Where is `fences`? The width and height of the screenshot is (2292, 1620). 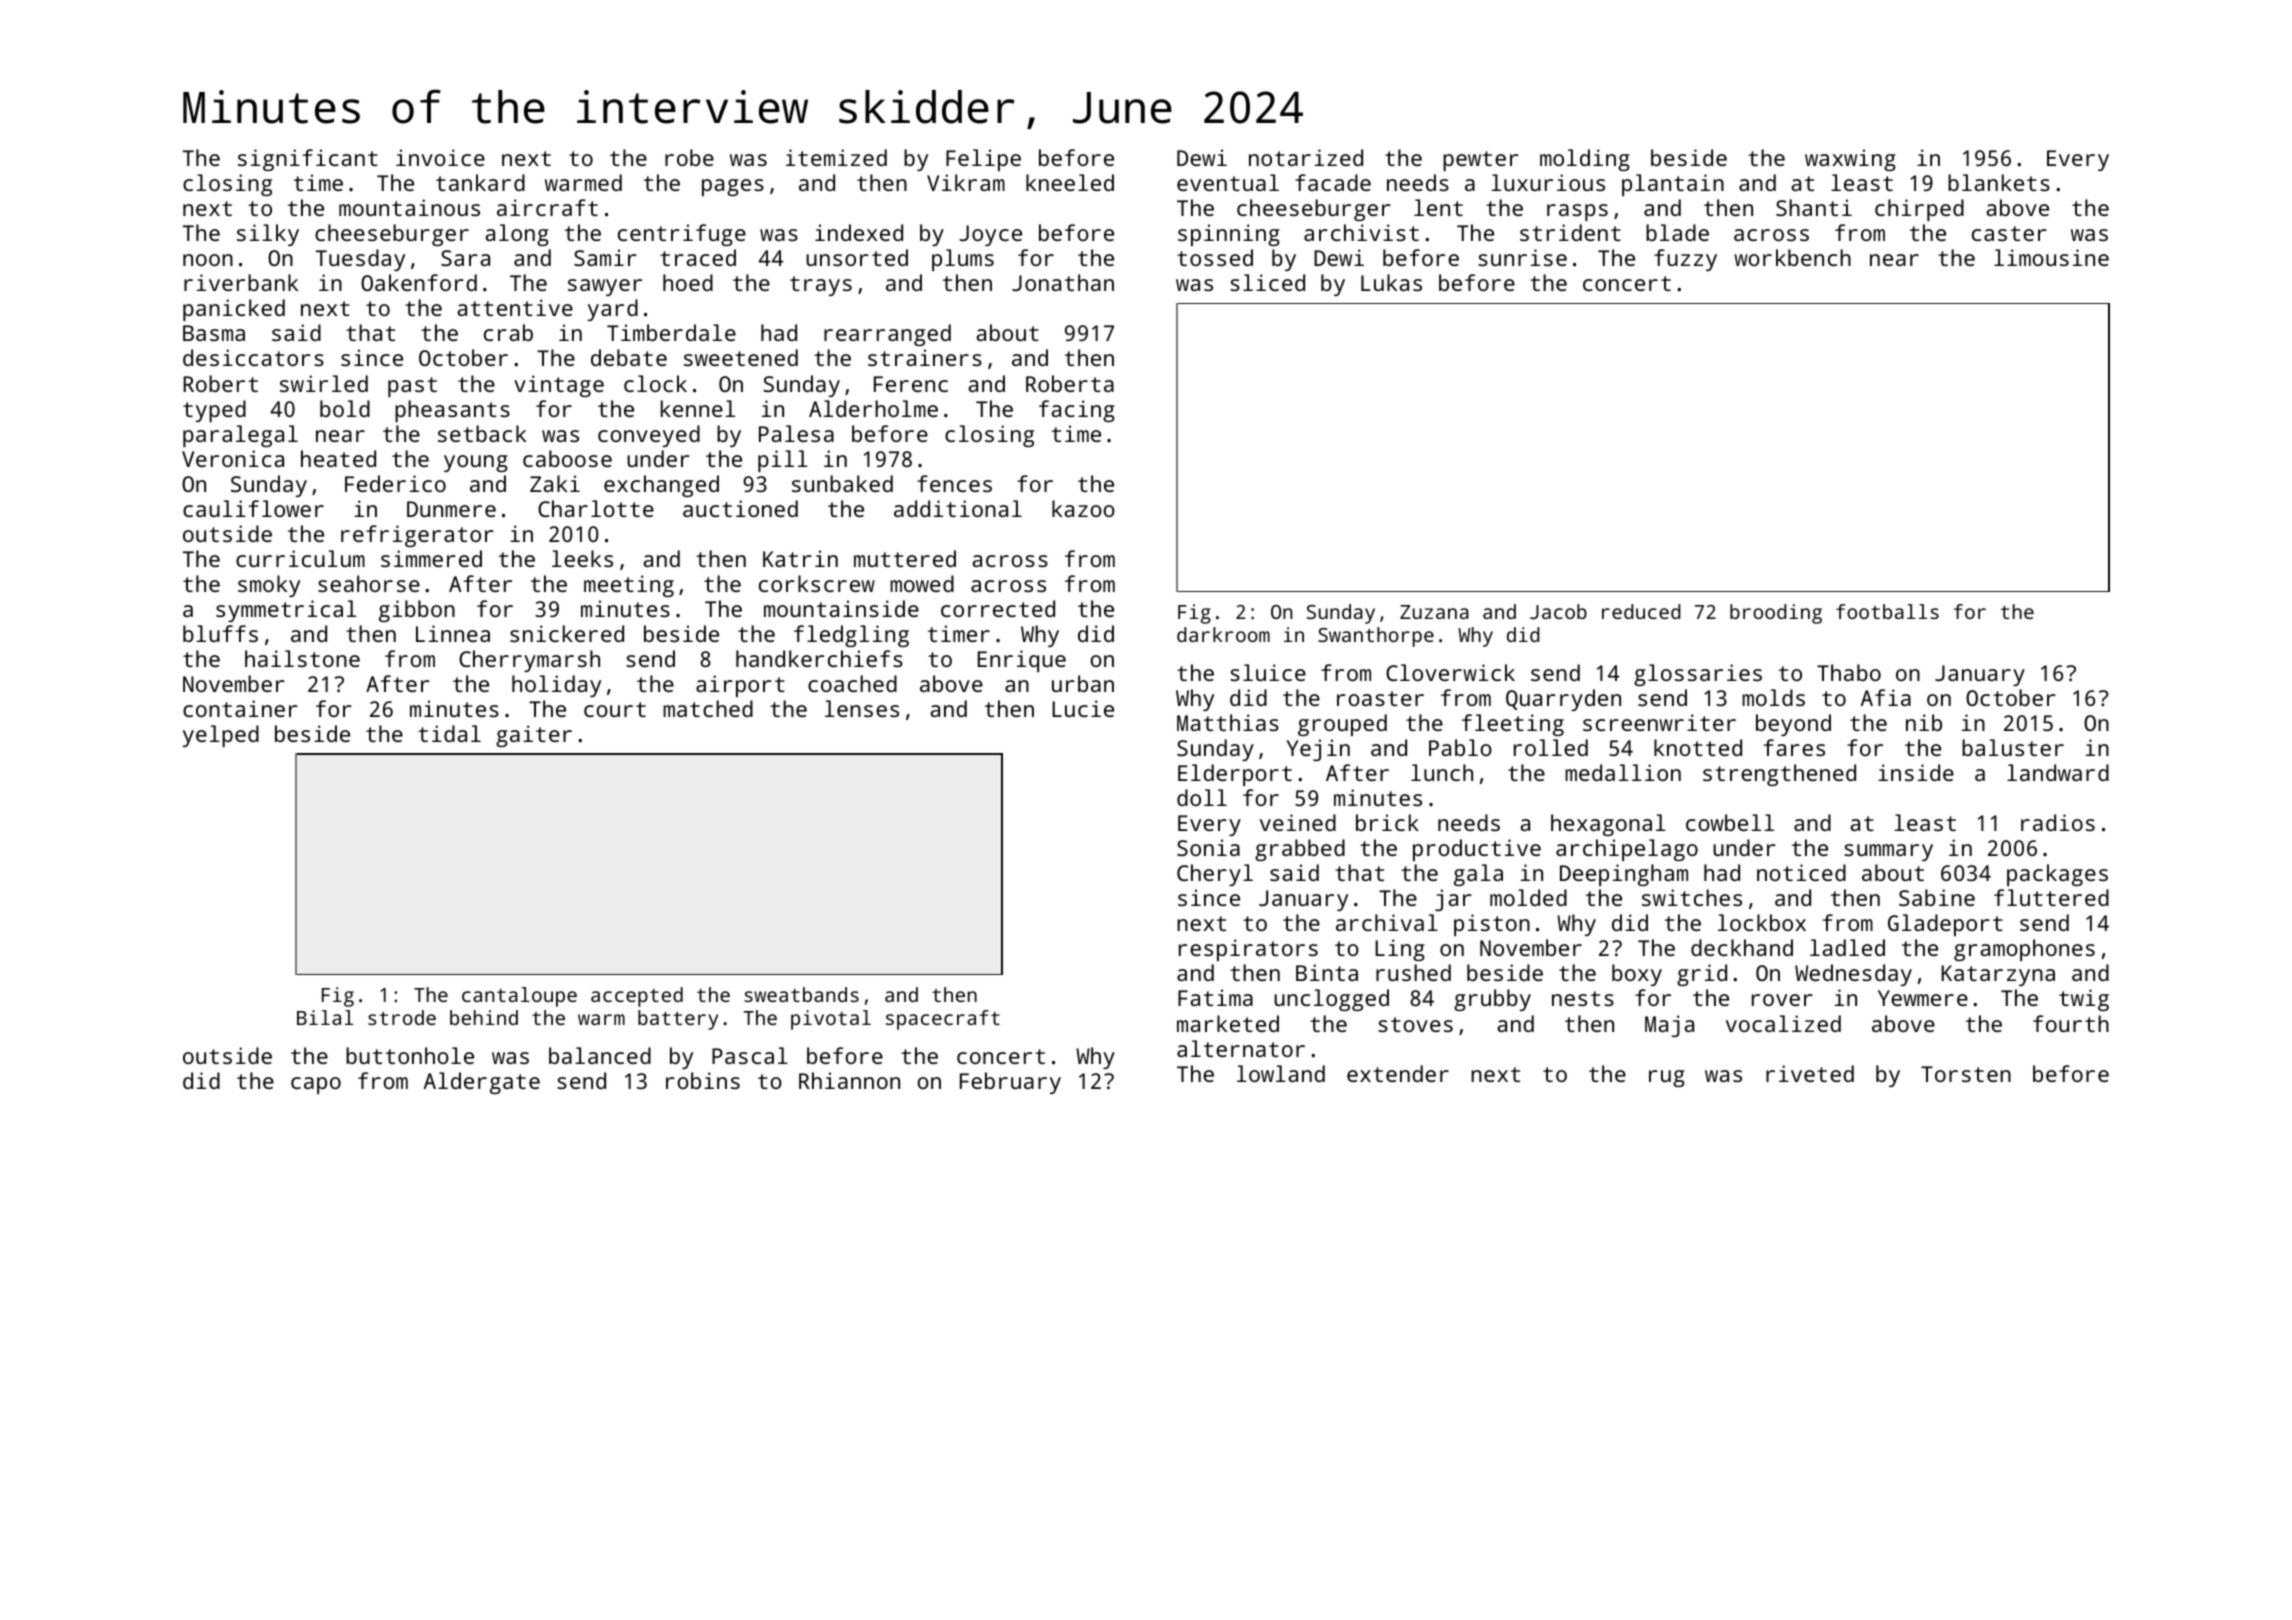 fences is located at coordinates (954, 483).
